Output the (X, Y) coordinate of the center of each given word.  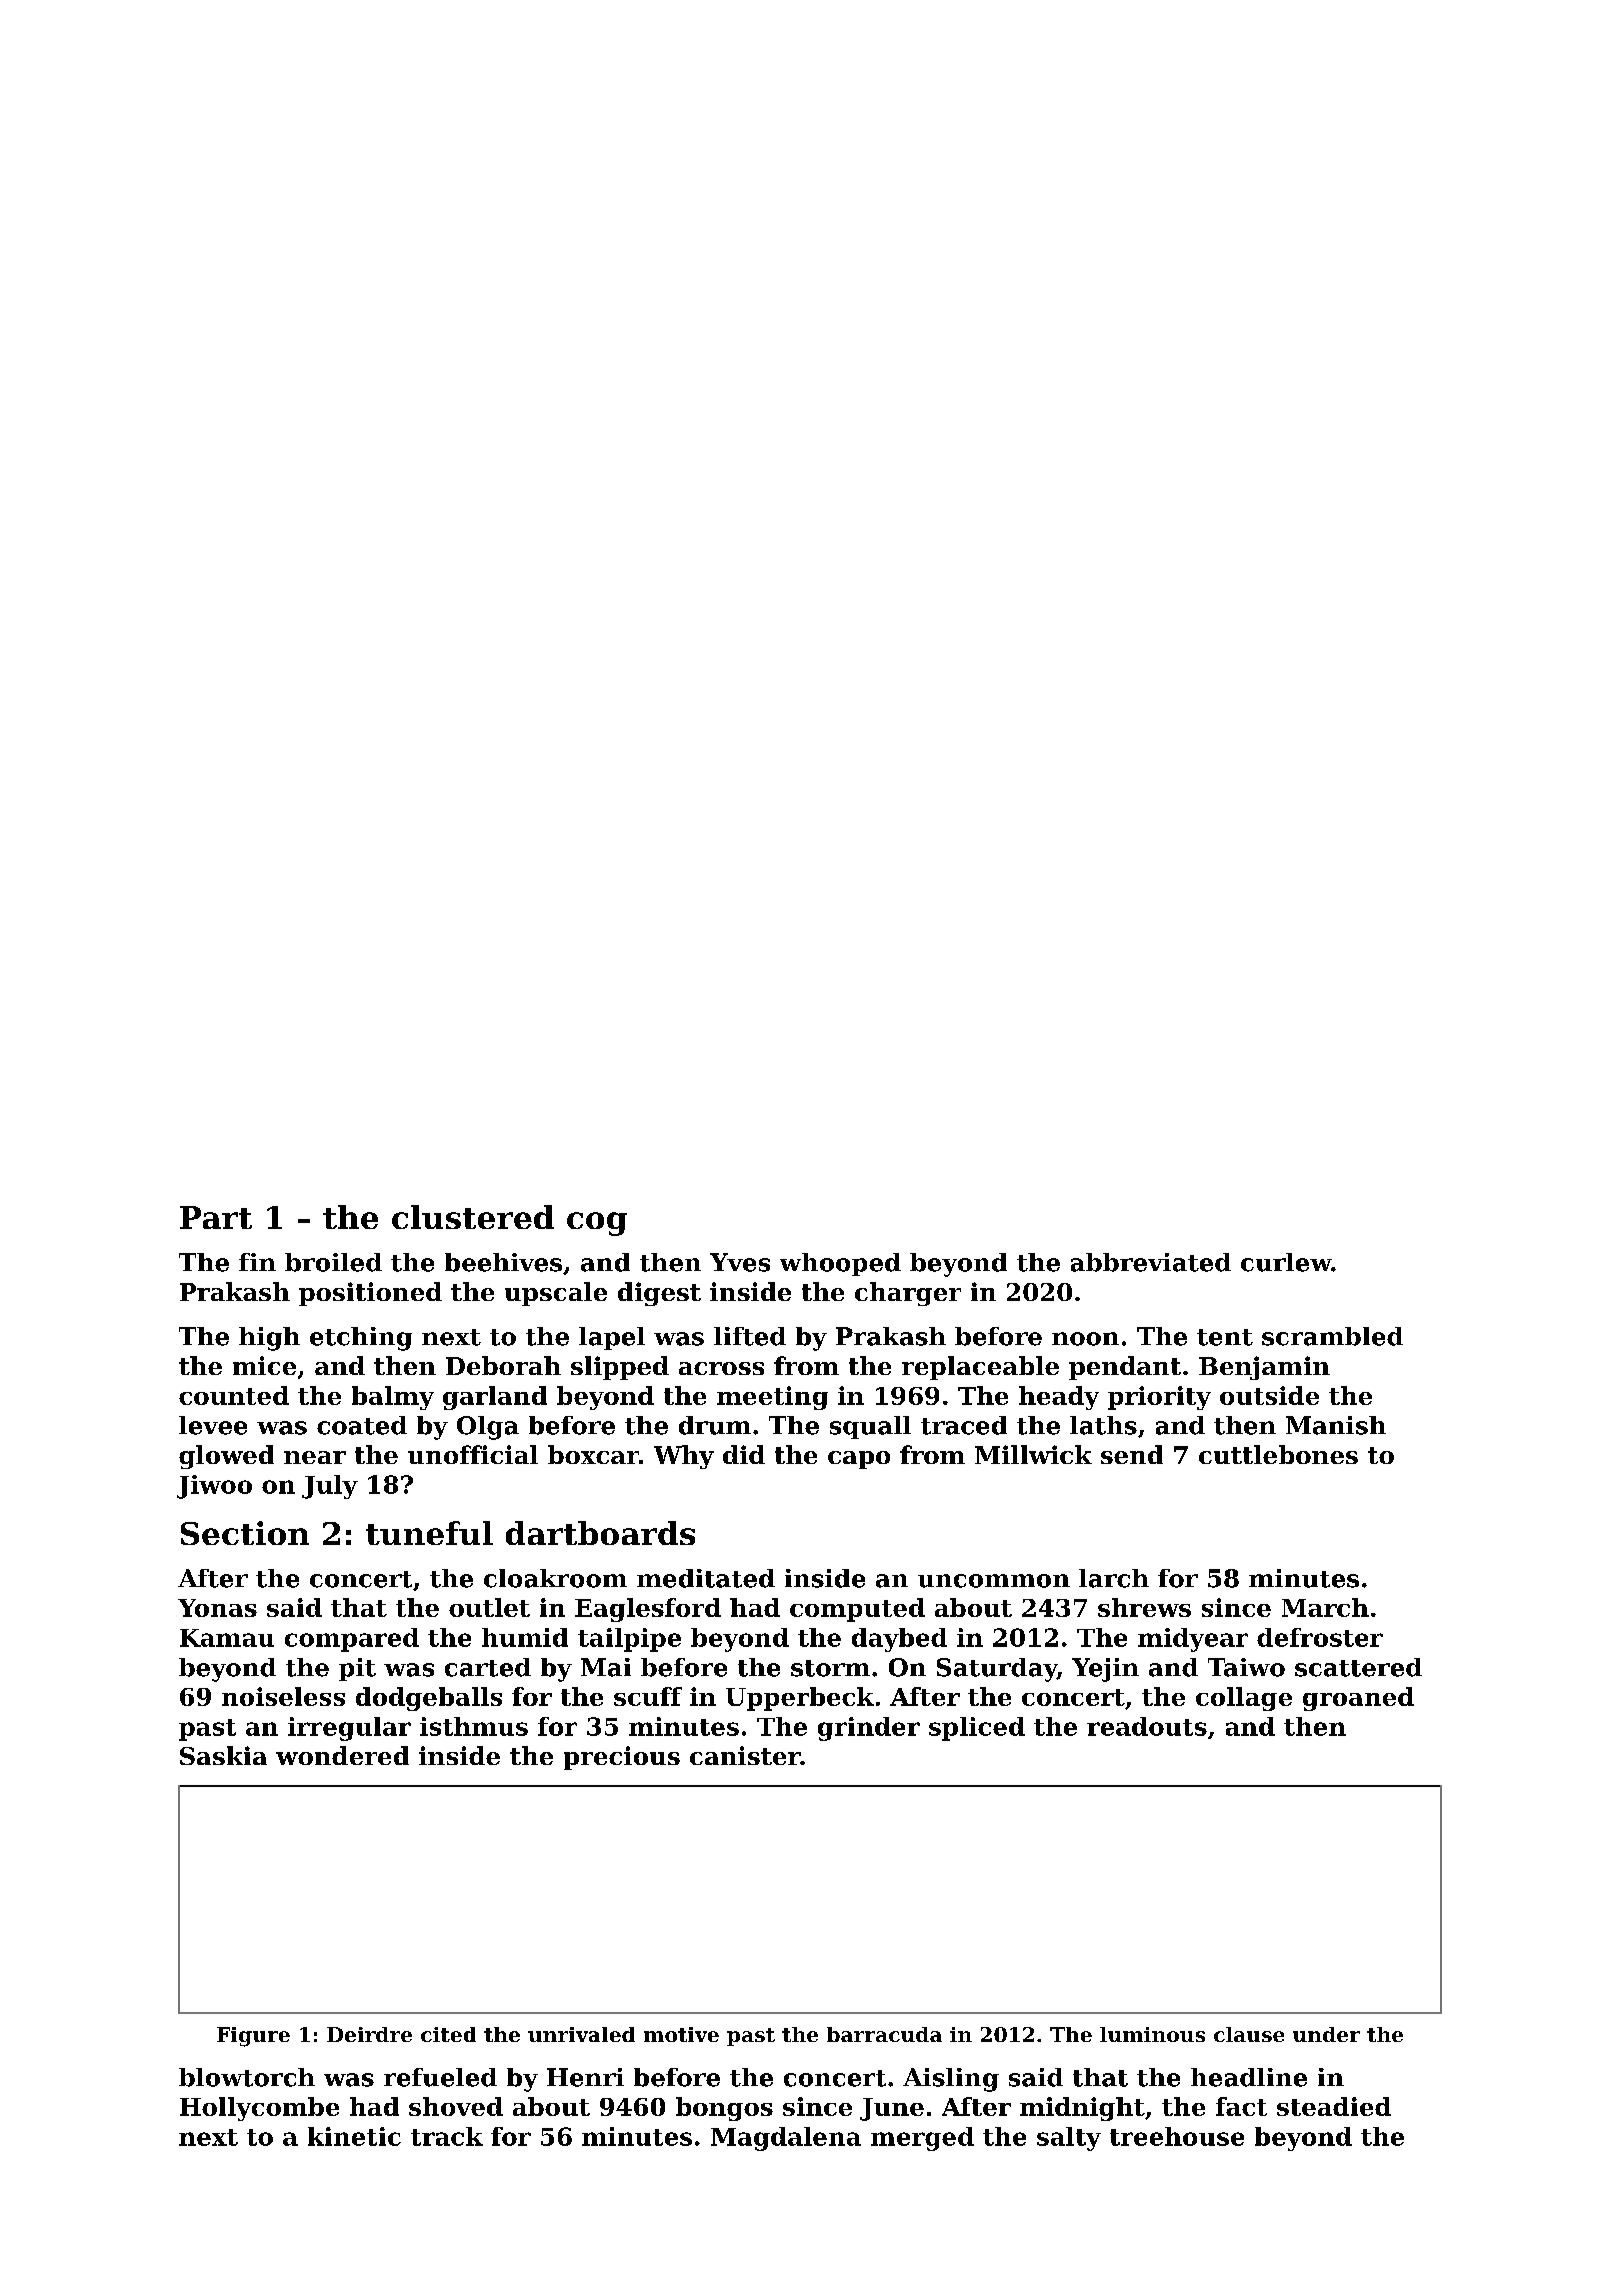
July (330, 1487)
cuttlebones (1278, 1454)
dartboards (600, 1533)
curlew (1286, 1262)
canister (745, 1755)
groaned (1358, 1699)
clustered (473, 1217)
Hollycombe (259, 2109)
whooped (840, 1264)
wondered (342, 1755)
